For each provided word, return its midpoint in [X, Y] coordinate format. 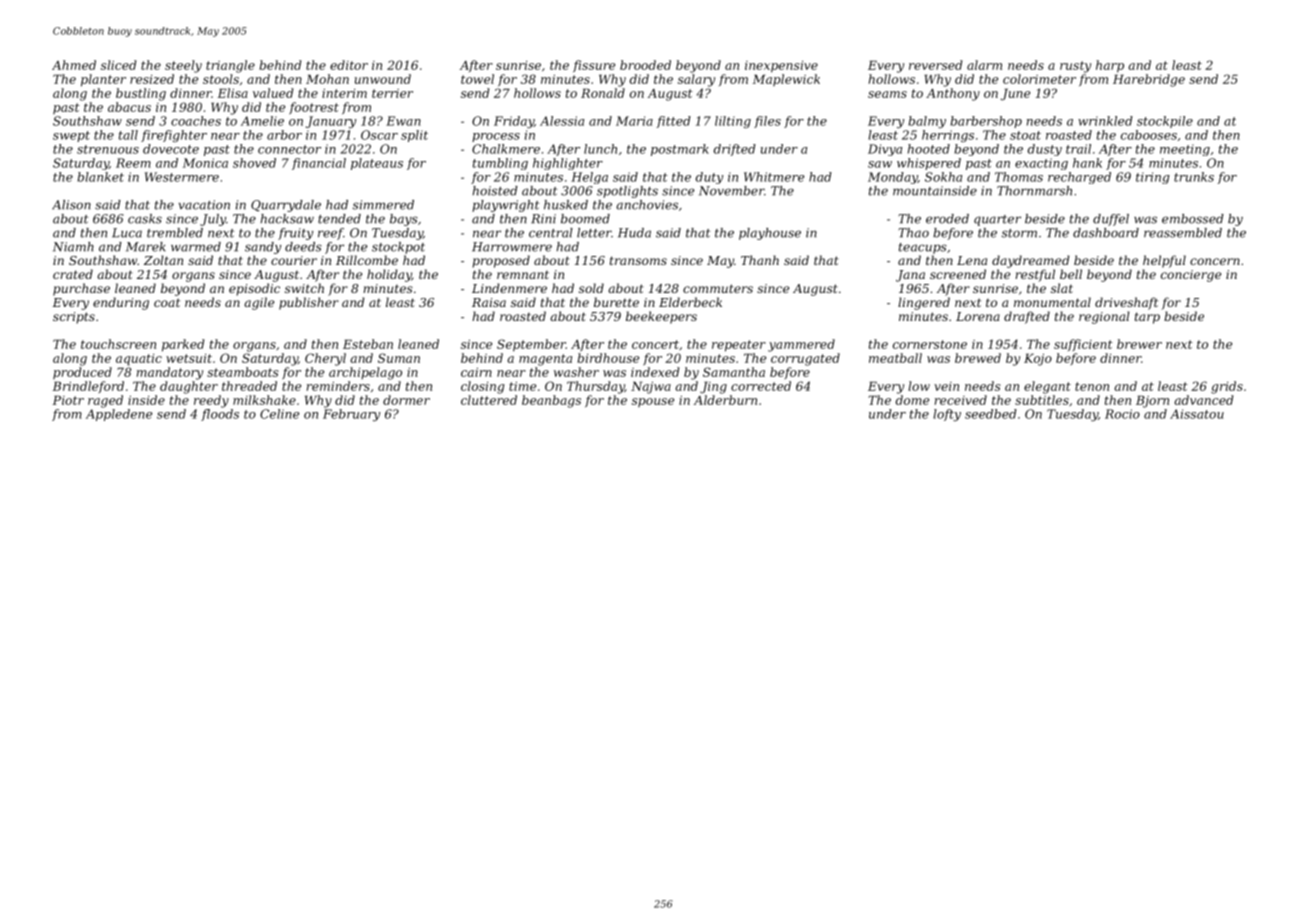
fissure [594, 66]
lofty [947, 415]
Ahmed [74, 65]
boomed [585, 219]
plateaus [377, 164]
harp [1110, 66]
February [351, 415]
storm [1019, 233]
